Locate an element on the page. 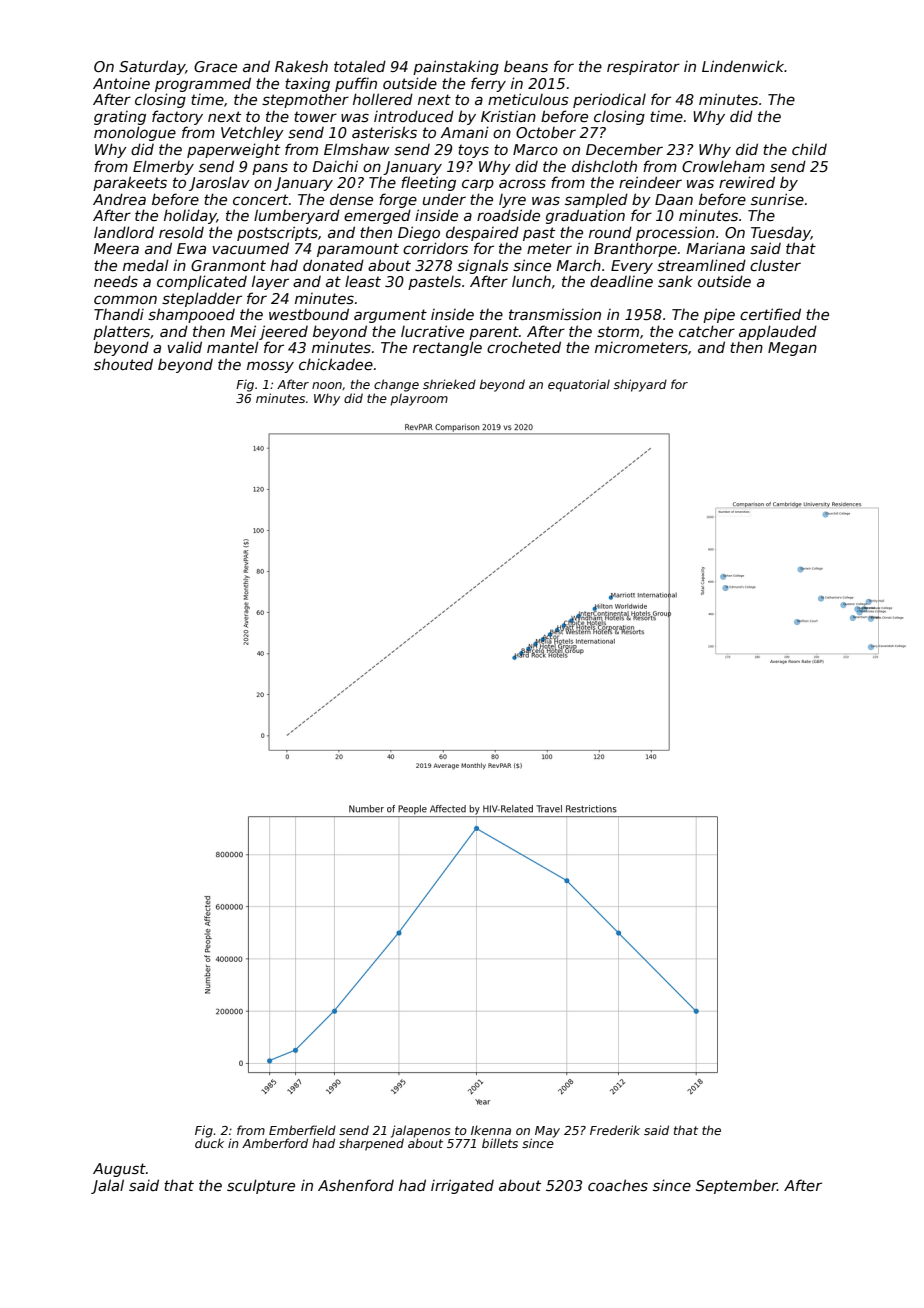 This page has width=924, height=1308. sculpture is located at coordinates (261, 1186).
